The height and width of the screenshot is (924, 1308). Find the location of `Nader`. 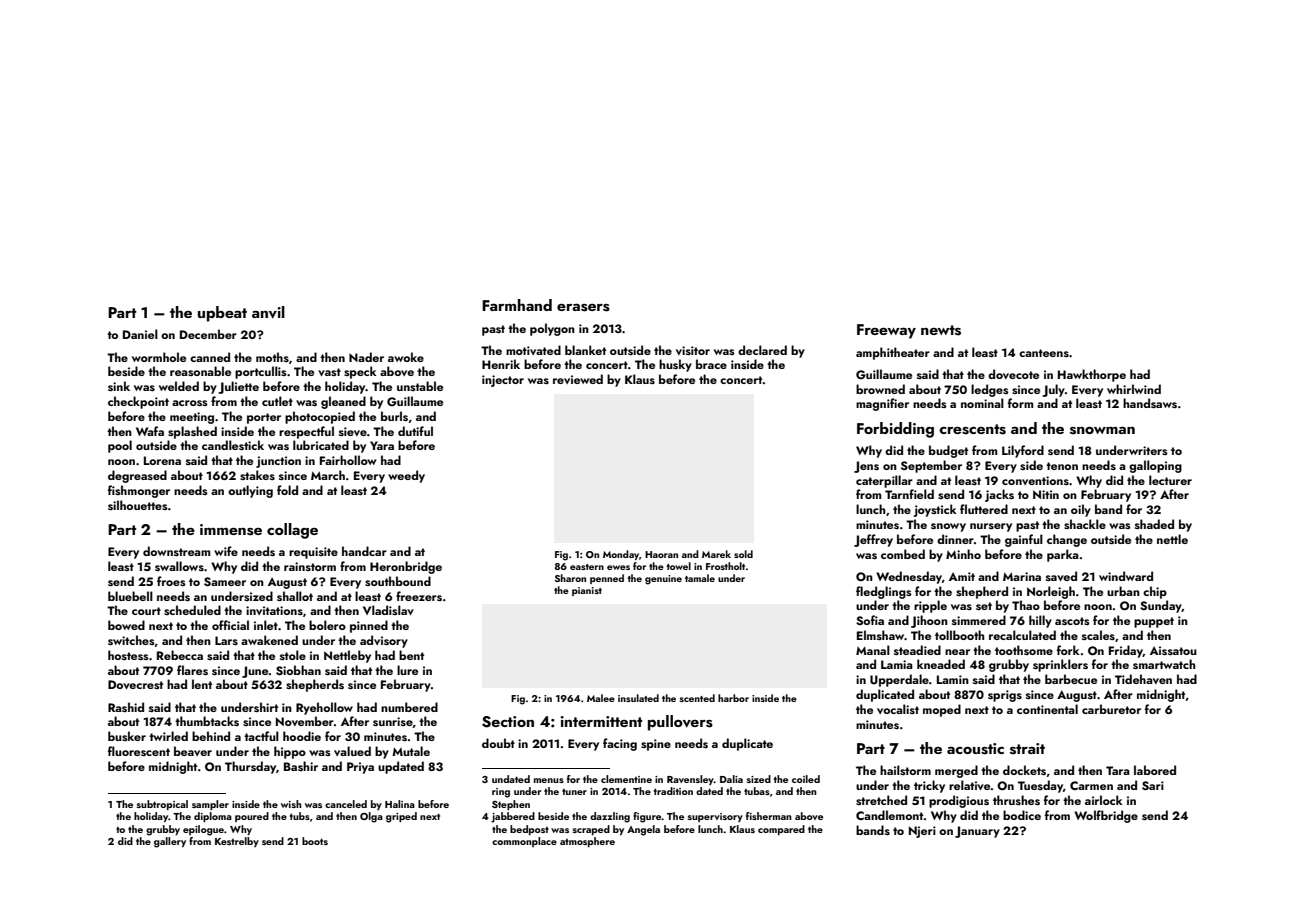

Nader is located at coordinates (366, 357).
